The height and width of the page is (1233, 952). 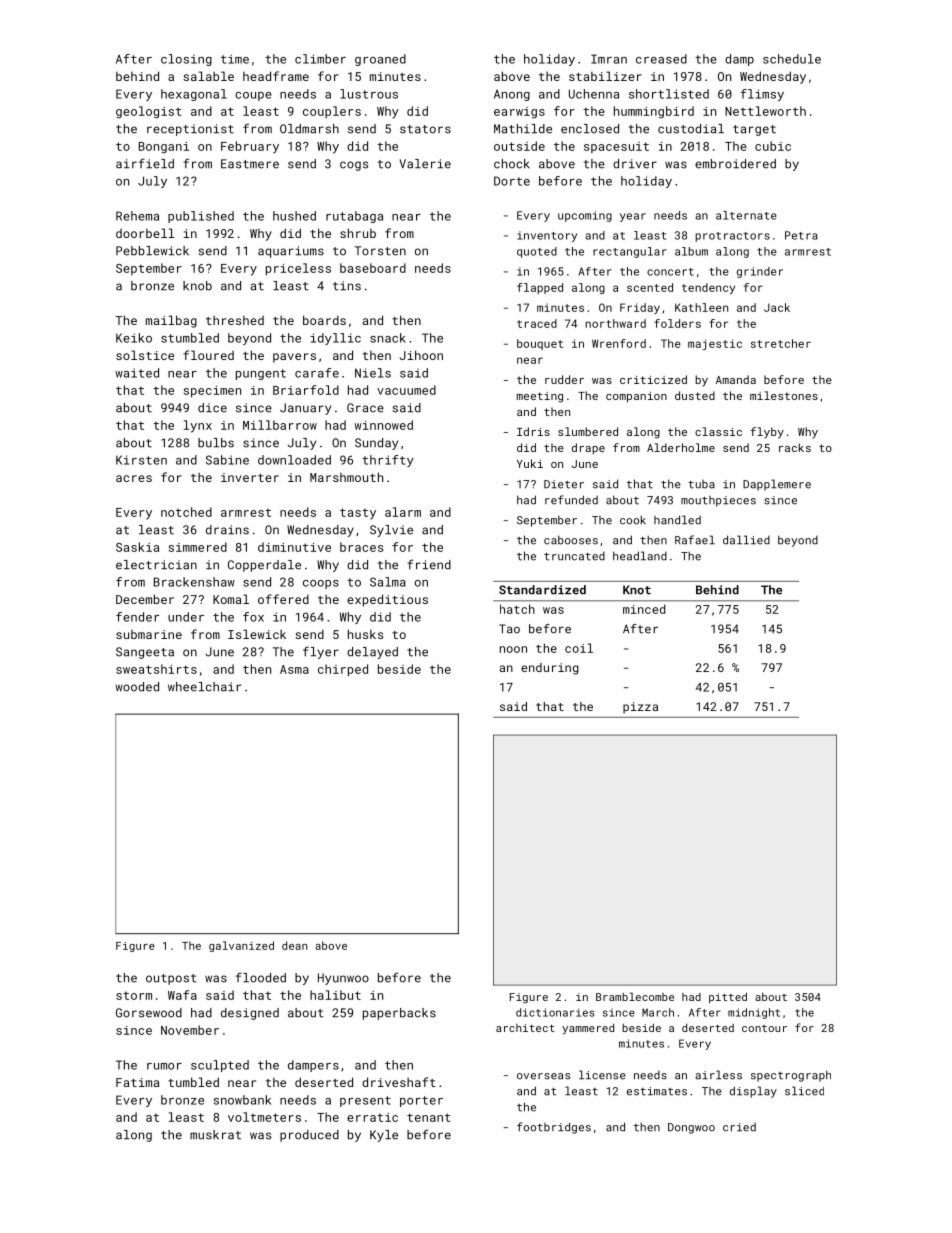 What do you see at coordinates (145, 355) in the page?
I see `solstice` at bounding box center [145, 355].
